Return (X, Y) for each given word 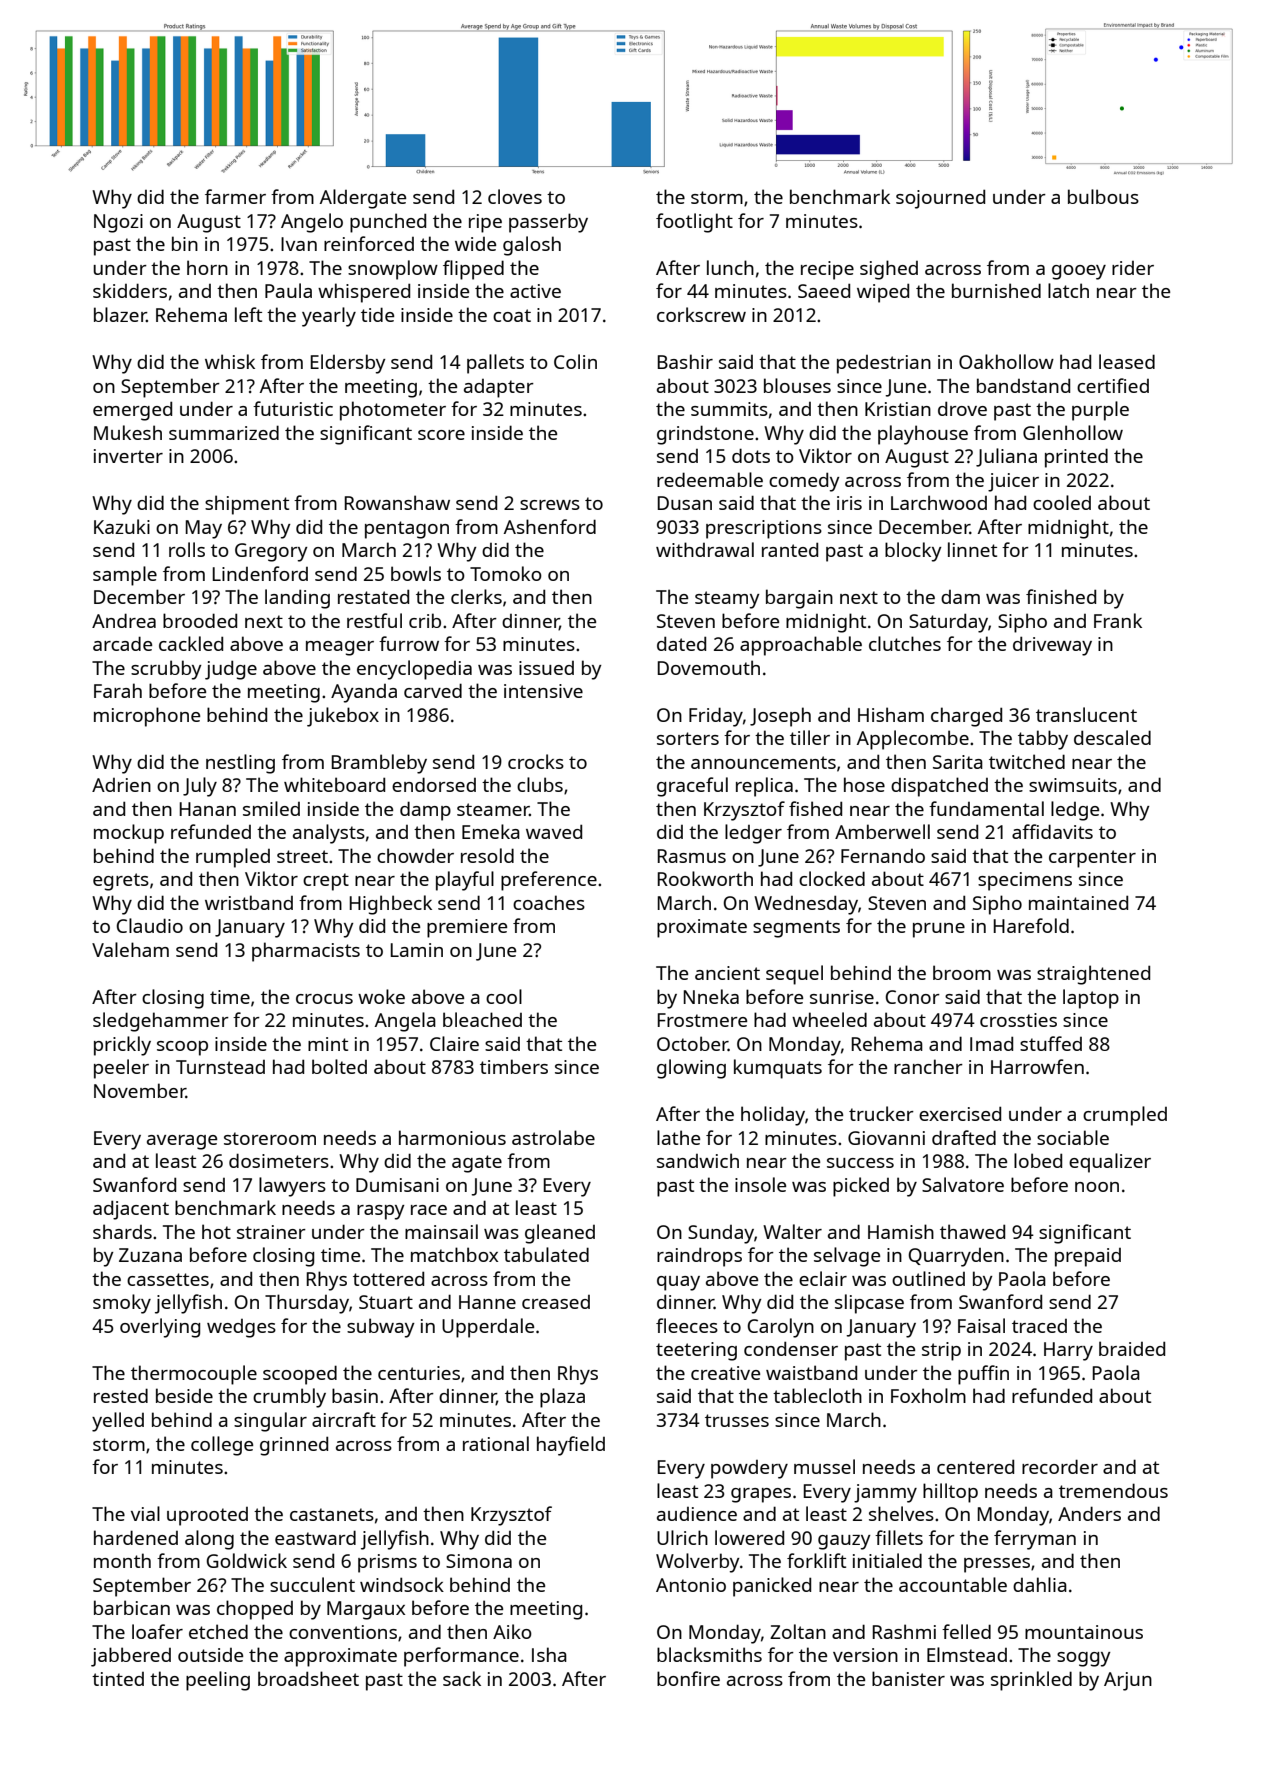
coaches (549, 902)
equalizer (1110, 1163)
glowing (691, 1069)
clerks (476, 596)
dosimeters (279, 1160)
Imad (991, 1043)
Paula (288, 290)
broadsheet (308, 1678)
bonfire (688, 1678)
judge (231, 670)
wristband (249, 902)
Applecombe (913, 740)
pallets (495, 364)
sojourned (940, 199)
